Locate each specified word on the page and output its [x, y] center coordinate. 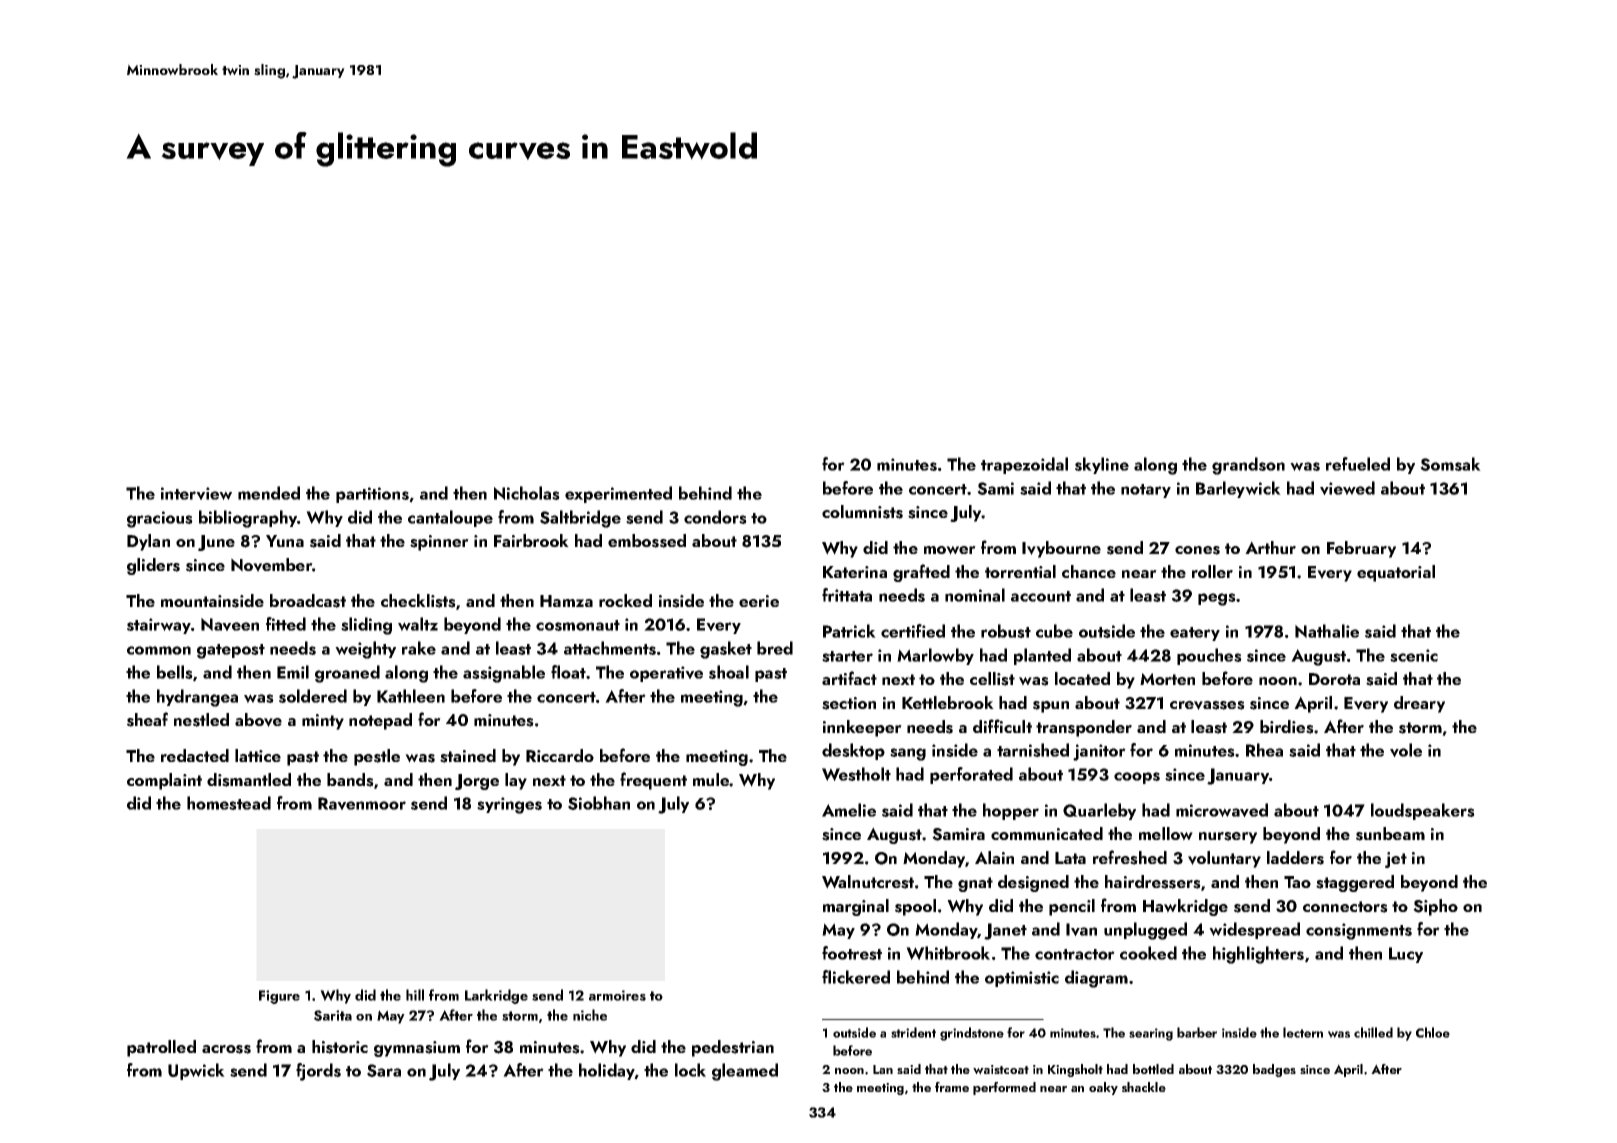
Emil [293, 672]
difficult [1002, 726]
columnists [862, 512]
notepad [380, 721]
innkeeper [862, 728]
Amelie [849, 810]
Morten [1167, 679]
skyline [1102, 465]
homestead [229, 803]
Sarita [333, 1015]
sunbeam [1390, 834]
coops [1137, 778]
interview [196, 493]
